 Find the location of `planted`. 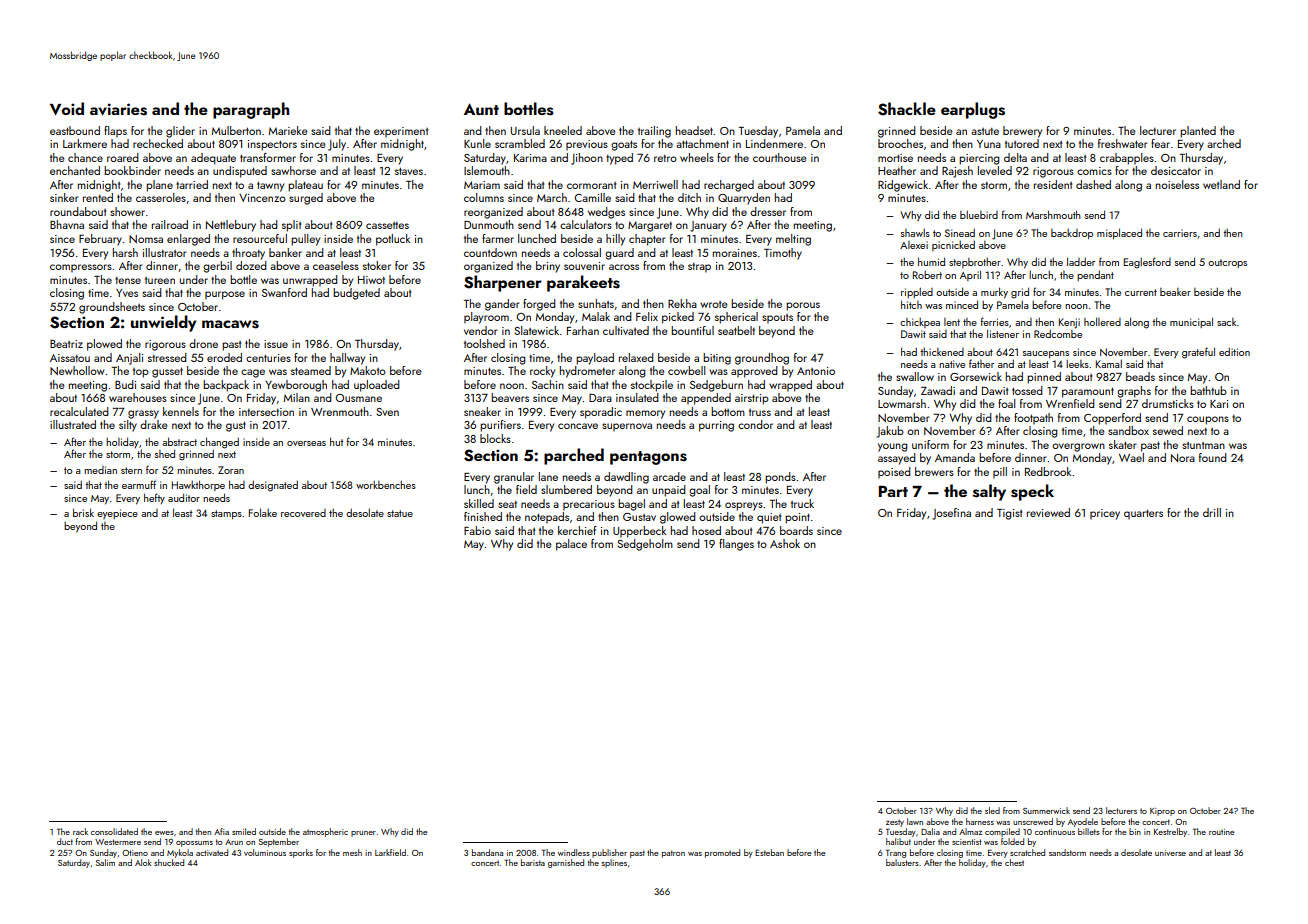

planted is located at coordinates (1198, 132).
